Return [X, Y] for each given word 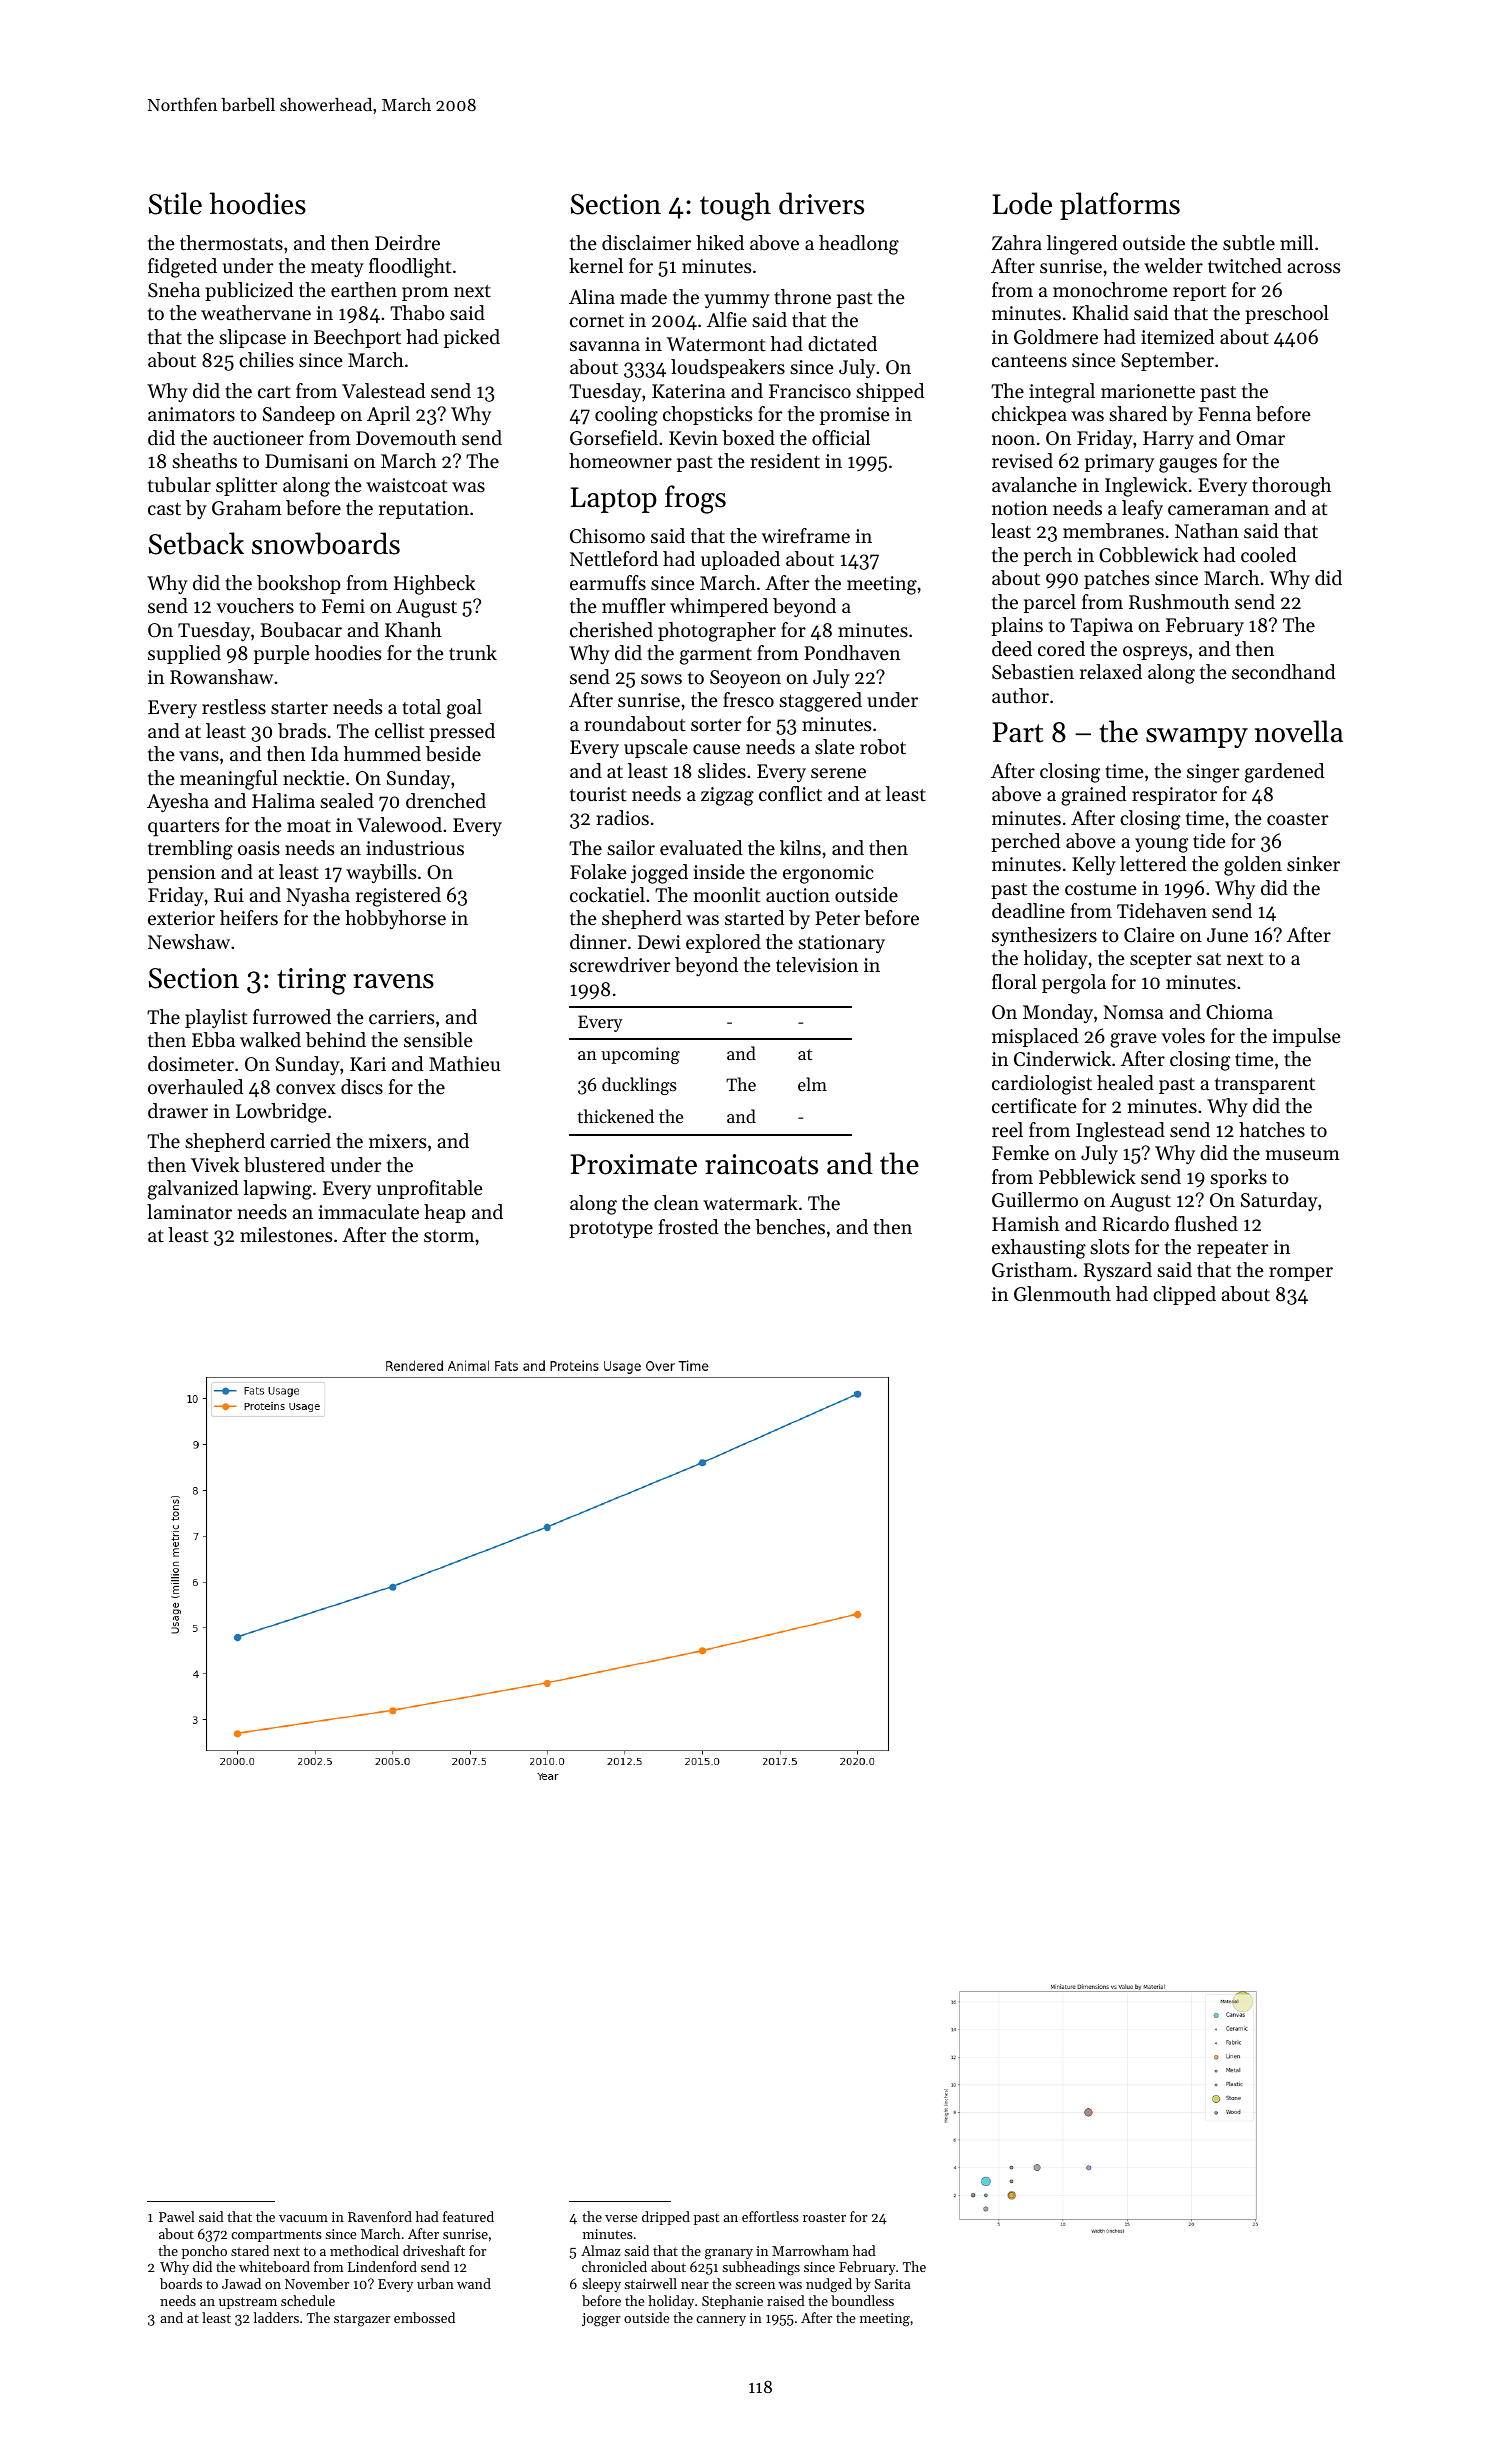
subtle [1249, 243]
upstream [248, 2303]
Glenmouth [1062, 1294]
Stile [175, 203]
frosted [688, 1227]
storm [449, 1236]
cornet [597, 321]
